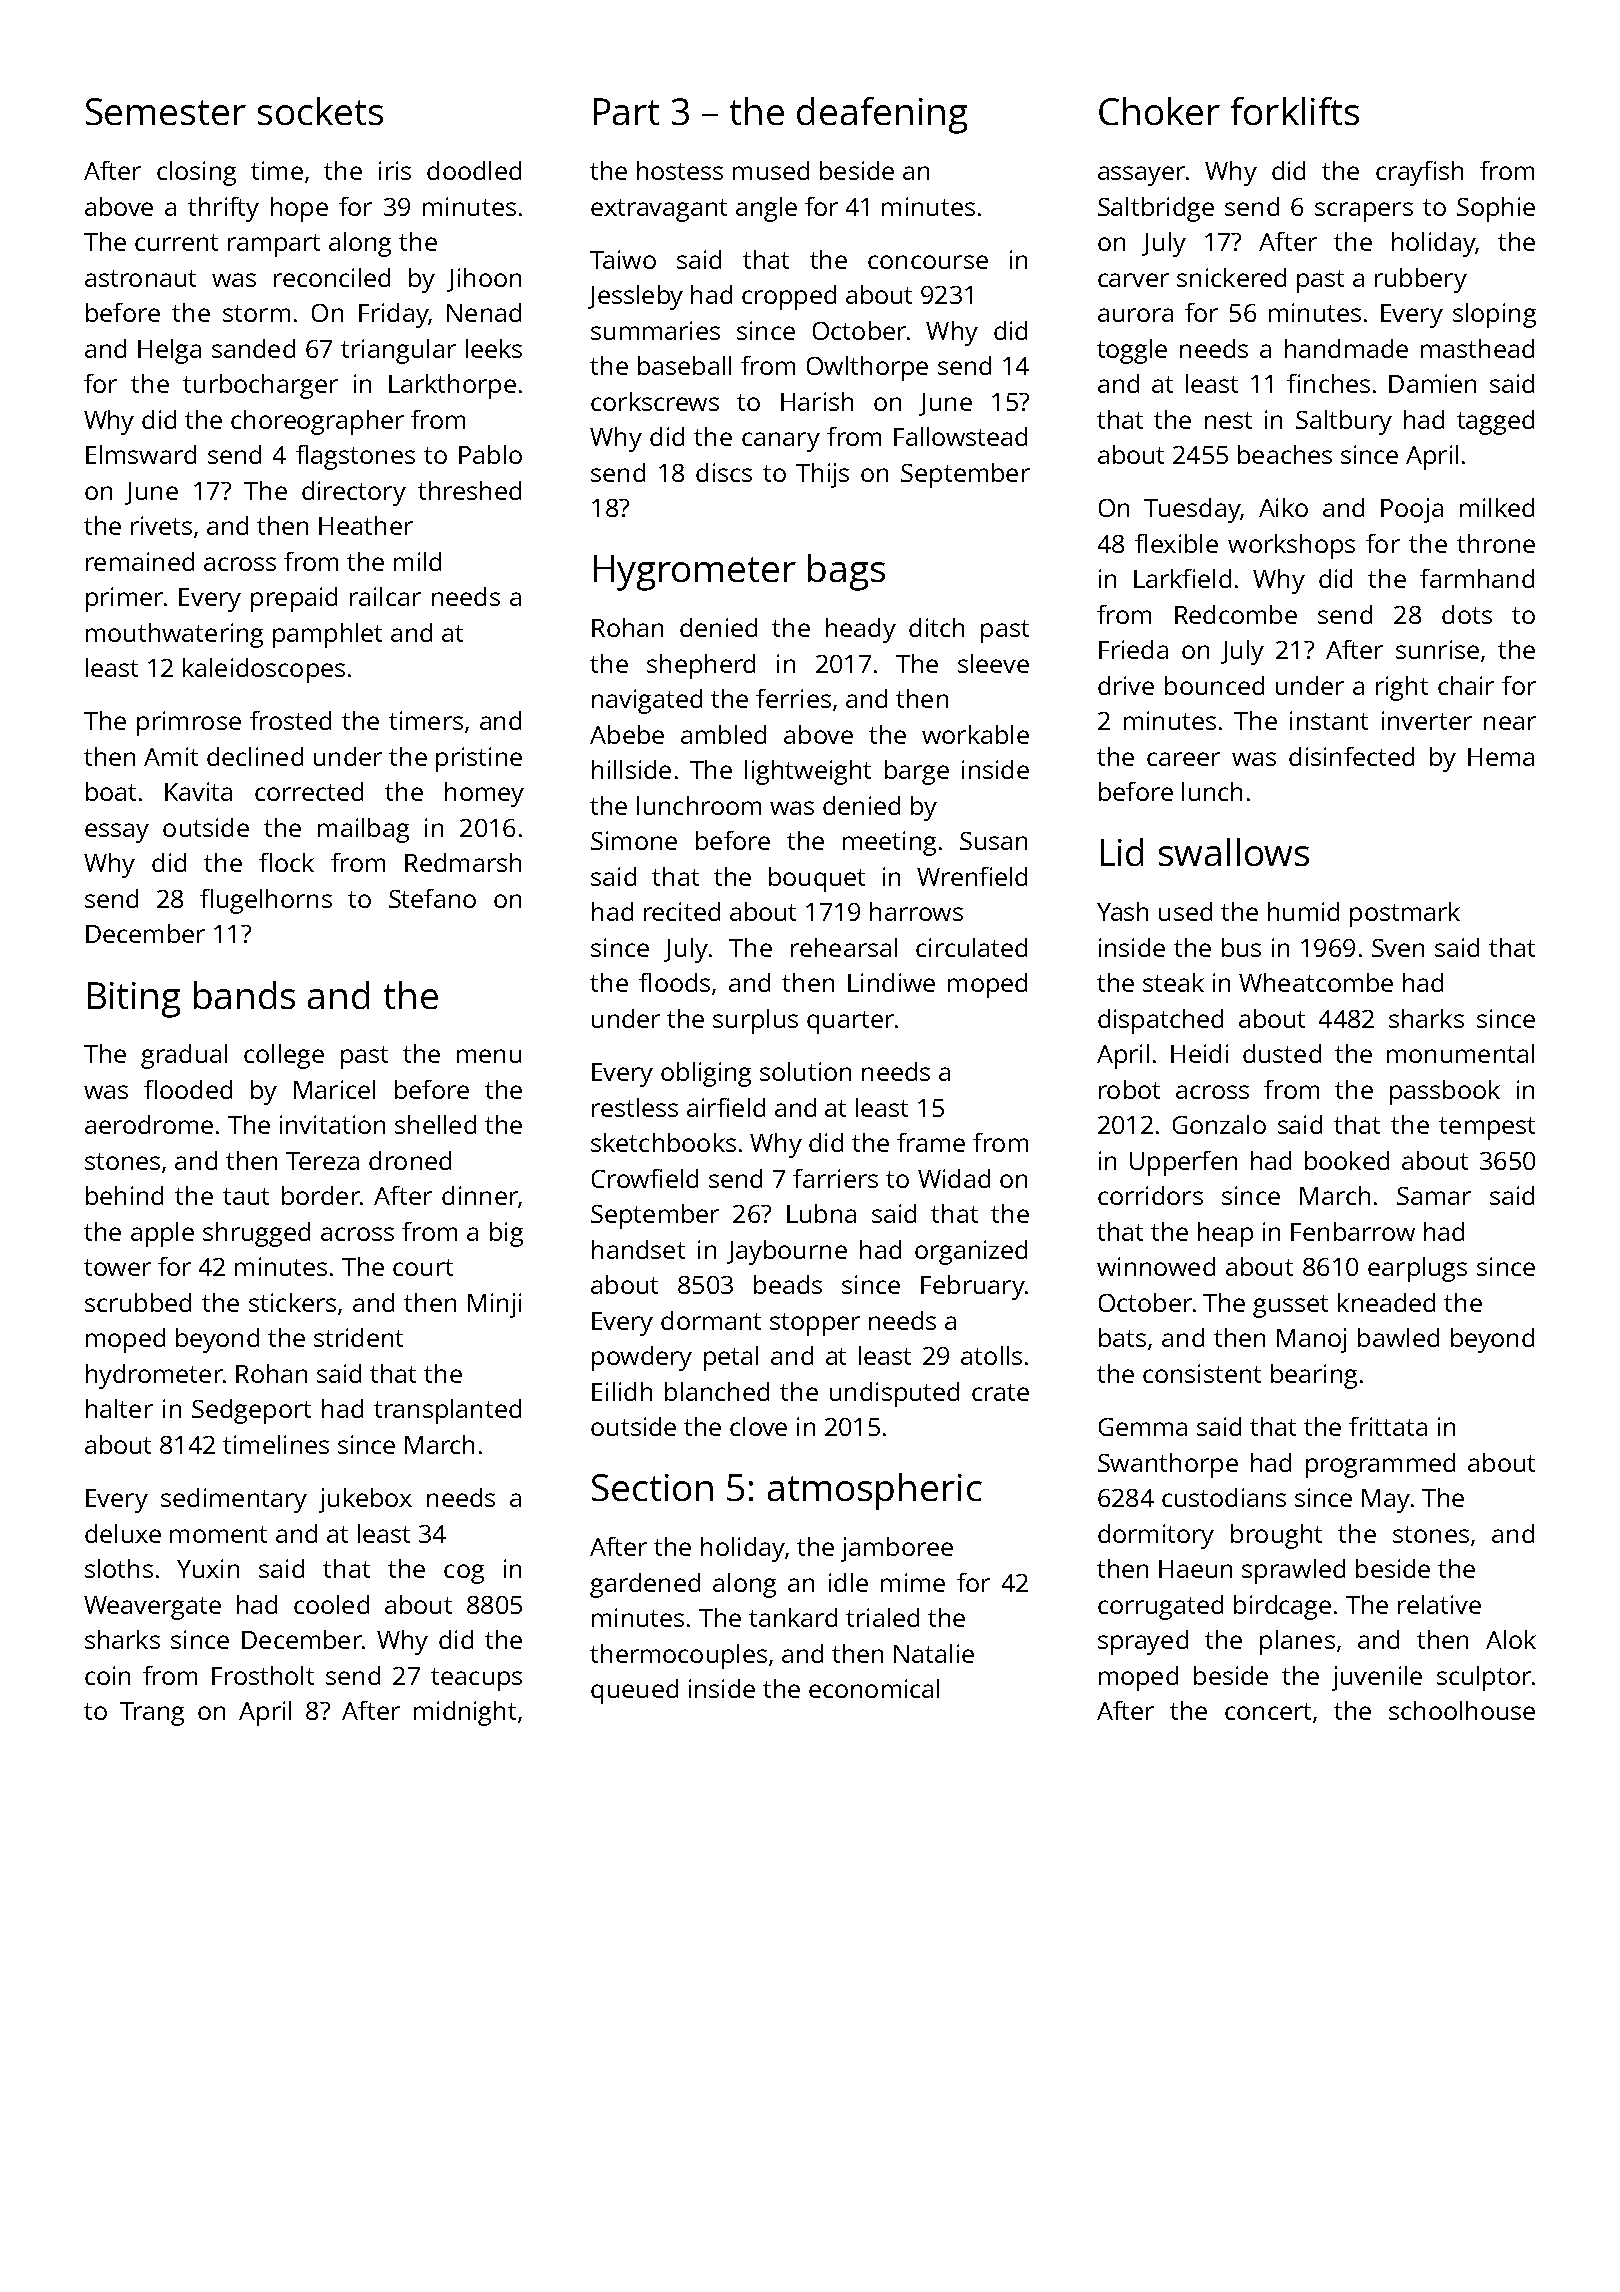 Image resolution: width=1620 pixels, height=2292 pixels. What do you see at coordinates (494, 1305) in the page?
I see `Minji` at bounding box center [494, 1305].
